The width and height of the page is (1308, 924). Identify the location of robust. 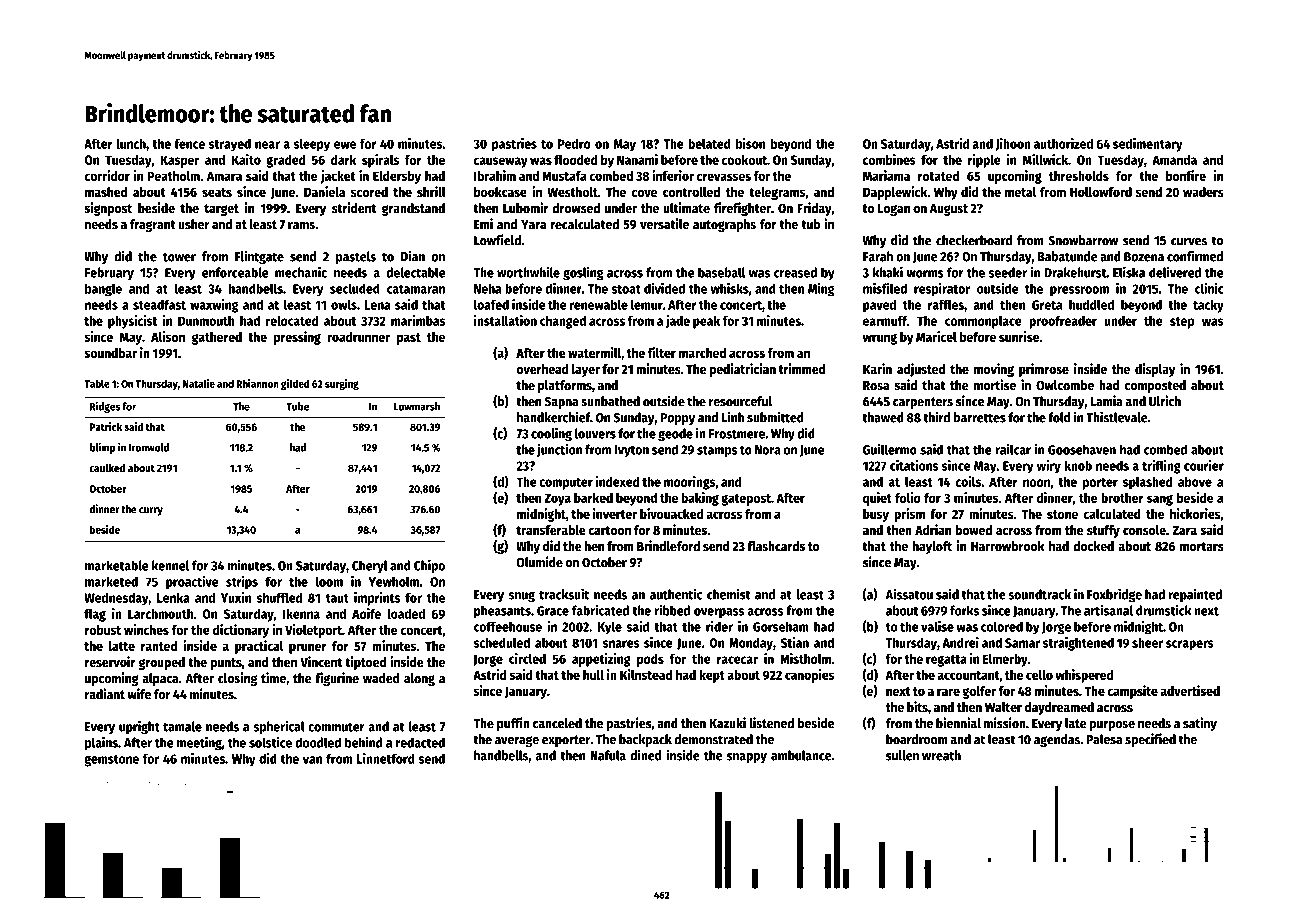
(103, 630).
